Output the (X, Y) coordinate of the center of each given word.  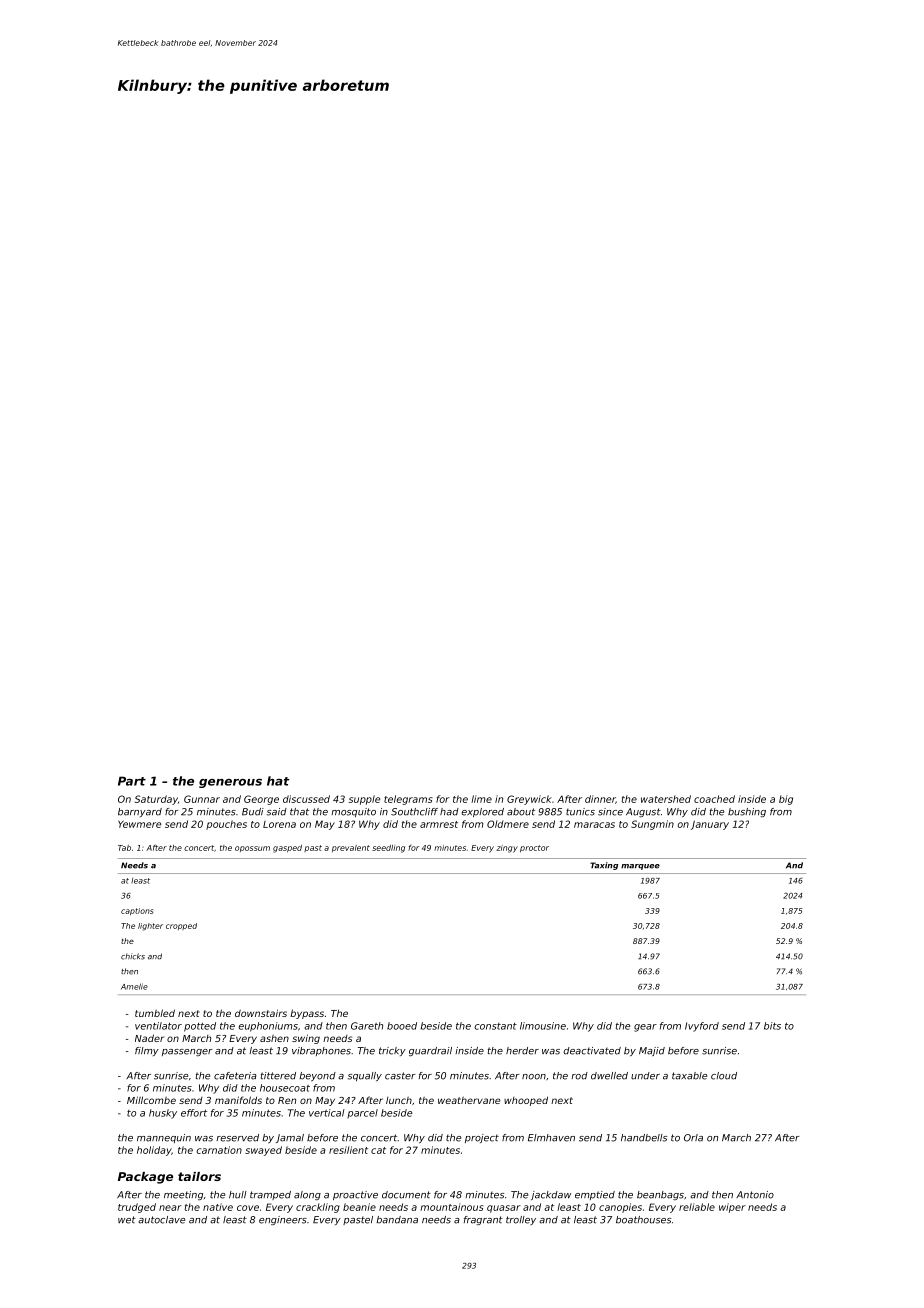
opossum (252, 849)
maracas (594, 825)
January (710, 825)
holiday (154, 1151)
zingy (507, 849)
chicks (133, 956)
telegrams (408, 800)
